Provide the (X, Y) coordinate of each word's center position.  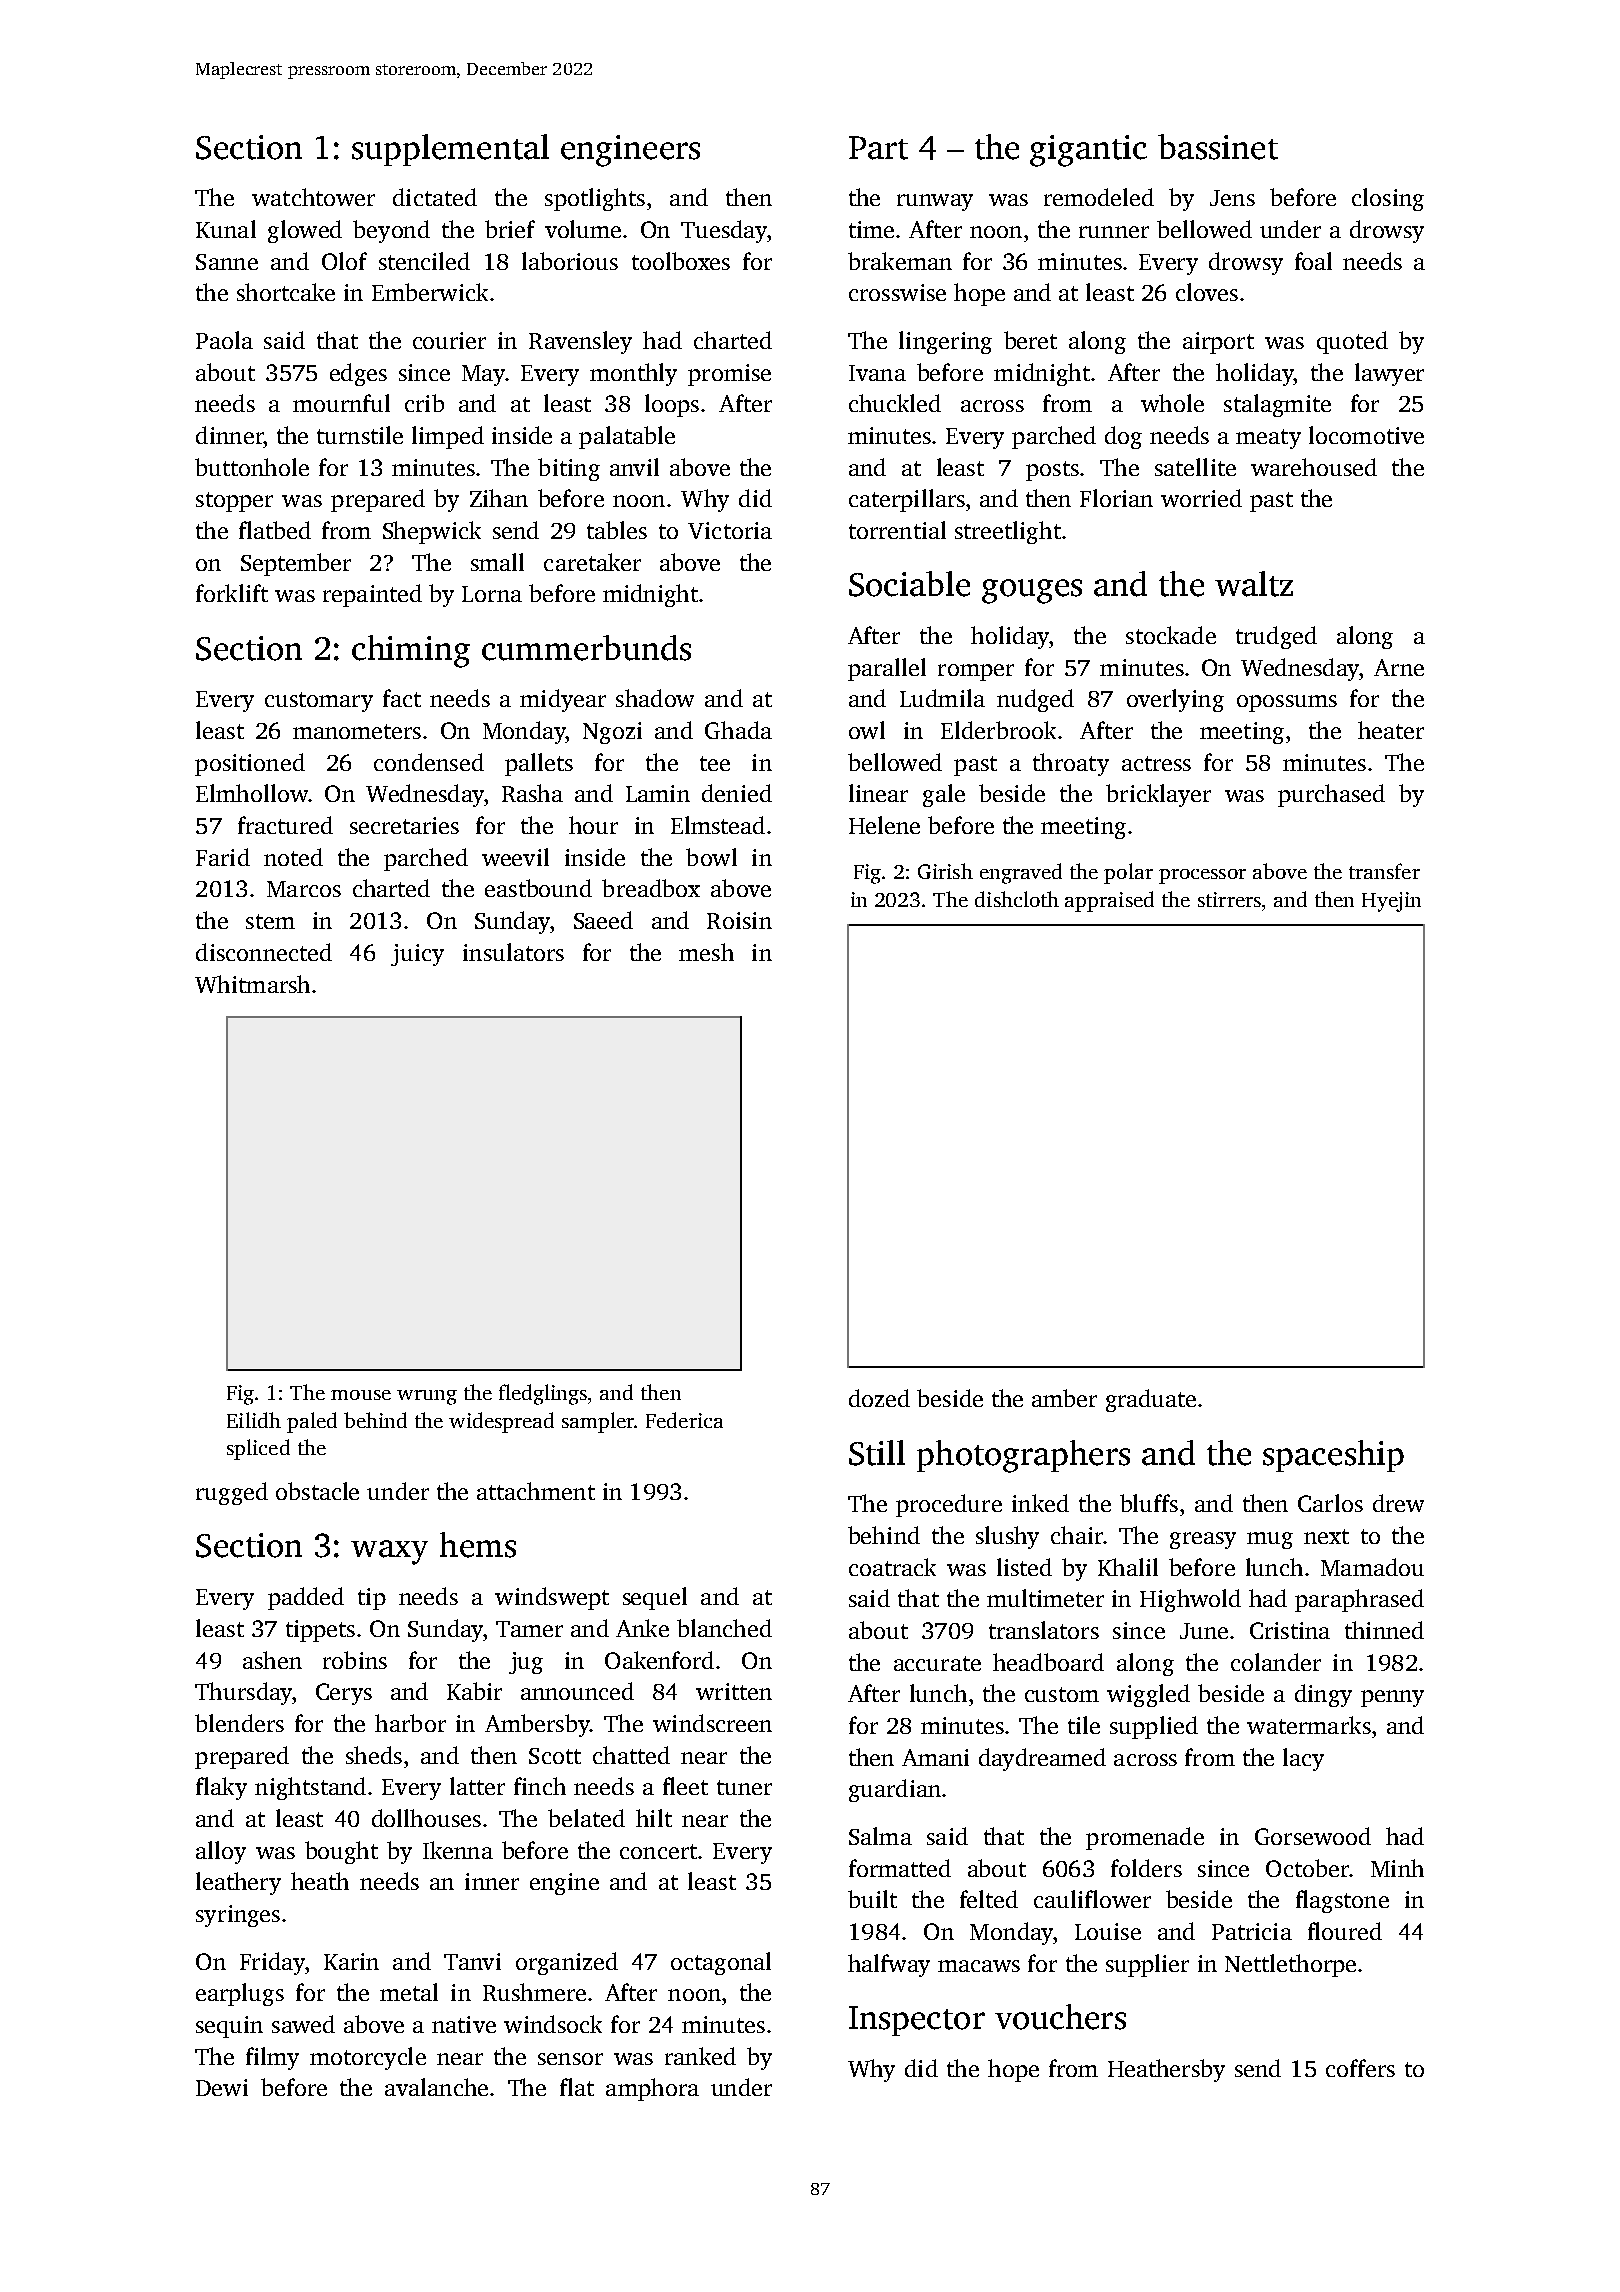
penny (1392, 1698)
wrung (427, 1397)
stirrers (1229, 899)
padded (306, 1598)
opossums (1287, 703)
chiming (411, 651)
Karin (351, 1961)
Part (878, 148)
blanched (724, 1628)
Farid (223, 857)
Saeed (603, 920)
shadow (655, 698)
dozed (879, 1398)
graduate (1151, 1400)
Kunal (226, 229)
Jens (1232, 198)
